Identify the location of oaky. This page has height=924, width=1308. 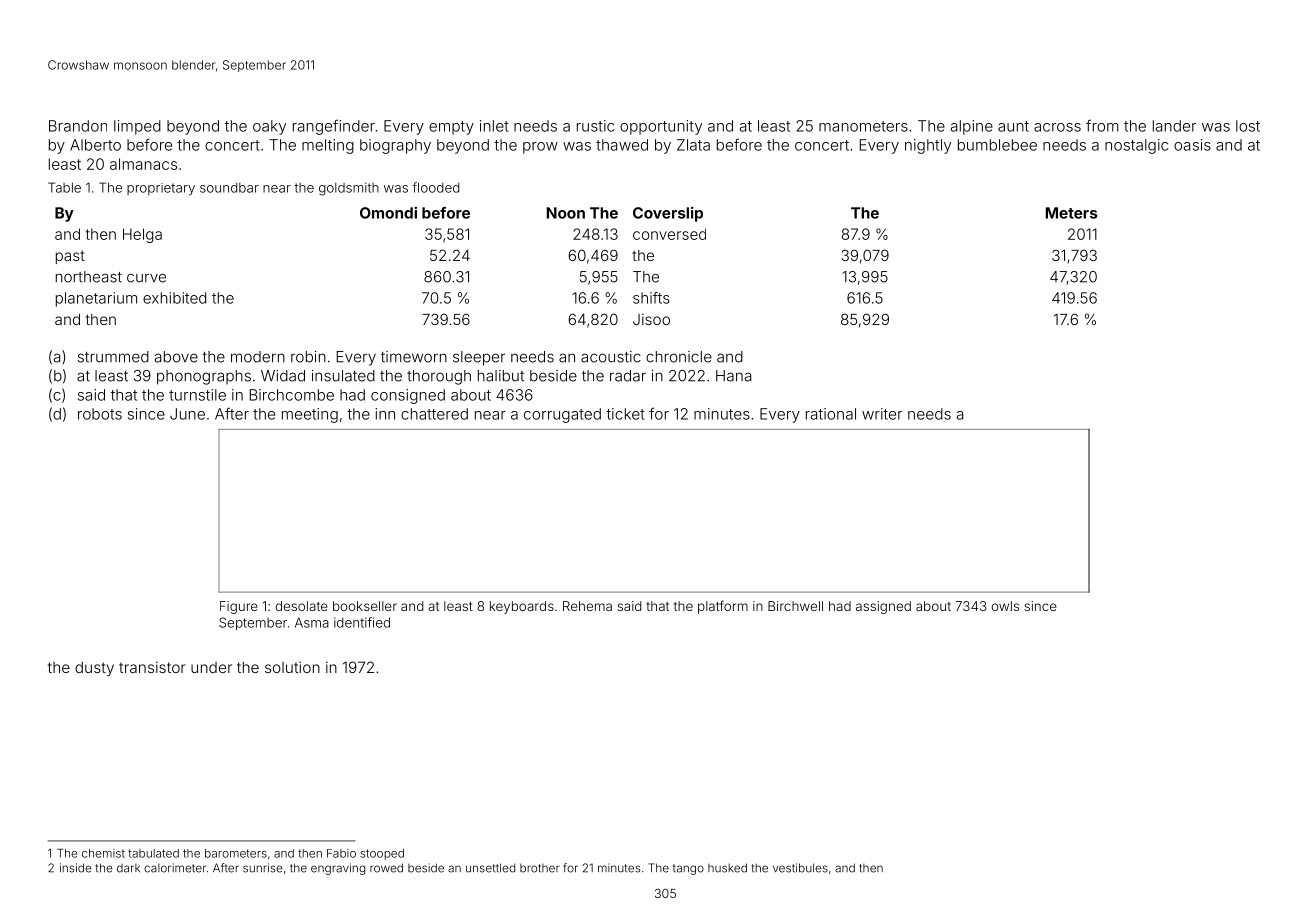
(269, 127).
